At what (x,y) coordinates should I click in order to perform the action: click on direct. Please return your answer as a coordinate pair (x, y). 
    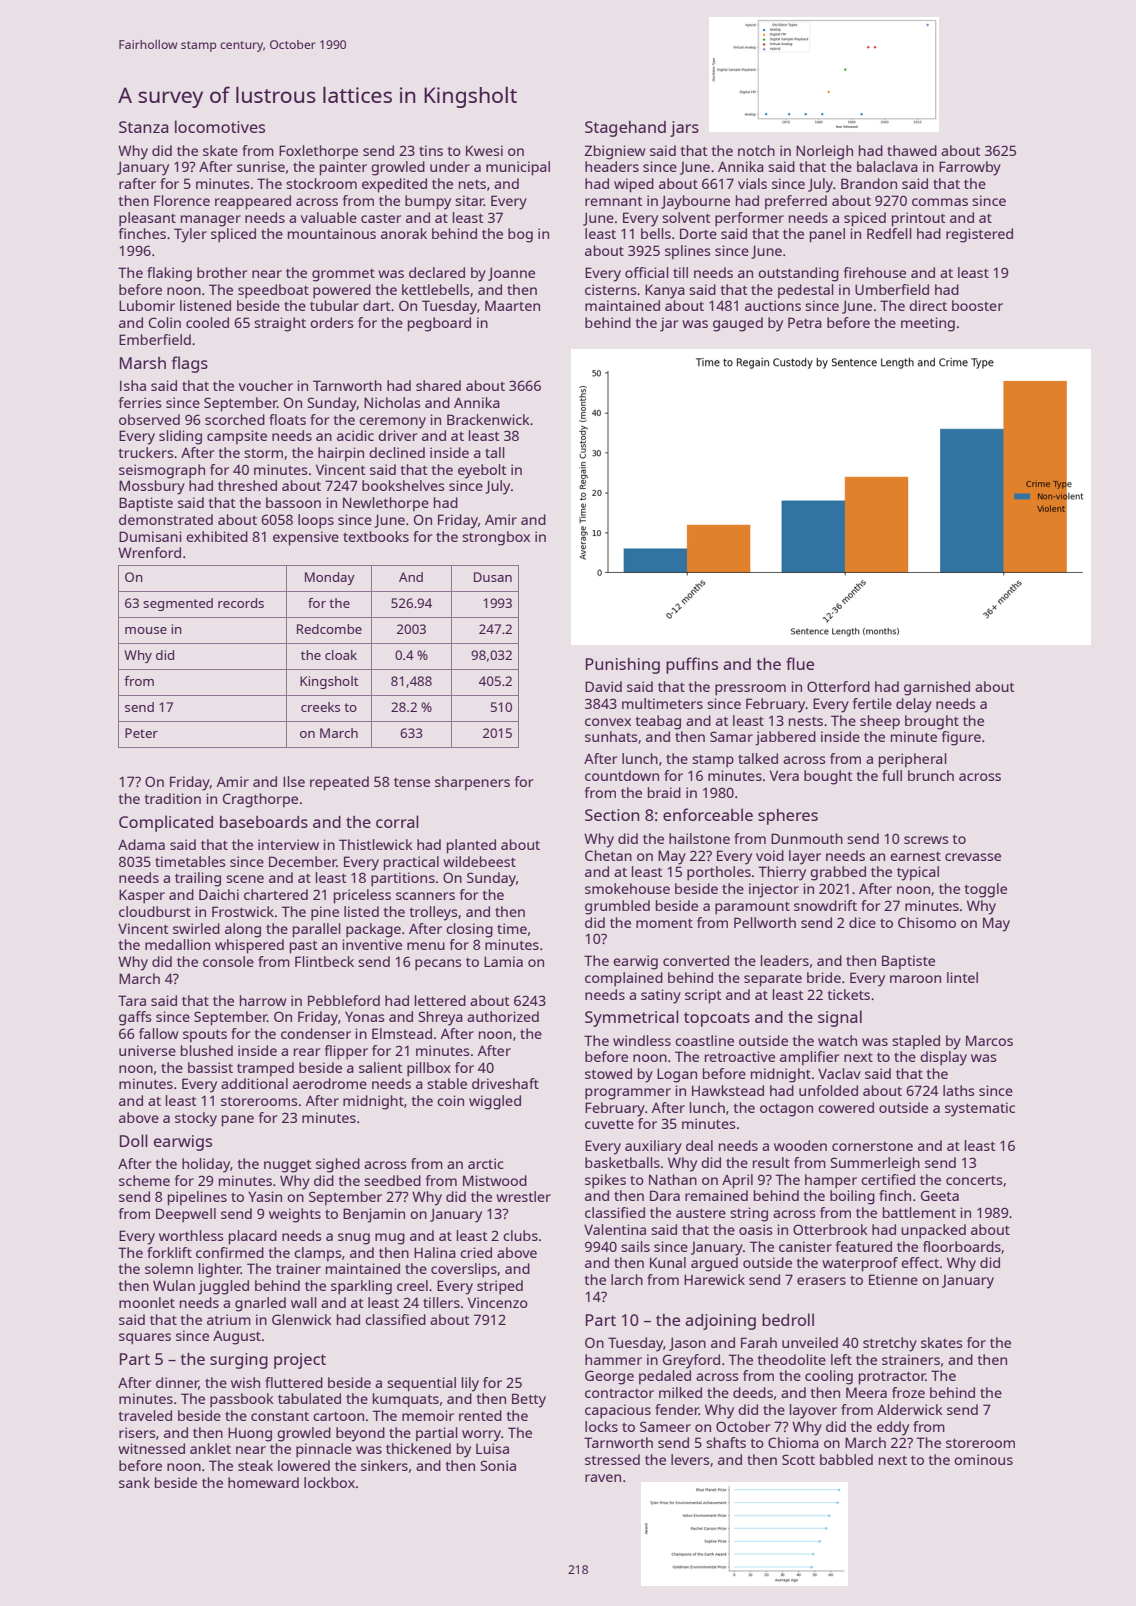
    Looking at the image, I should click on (928, 305).
